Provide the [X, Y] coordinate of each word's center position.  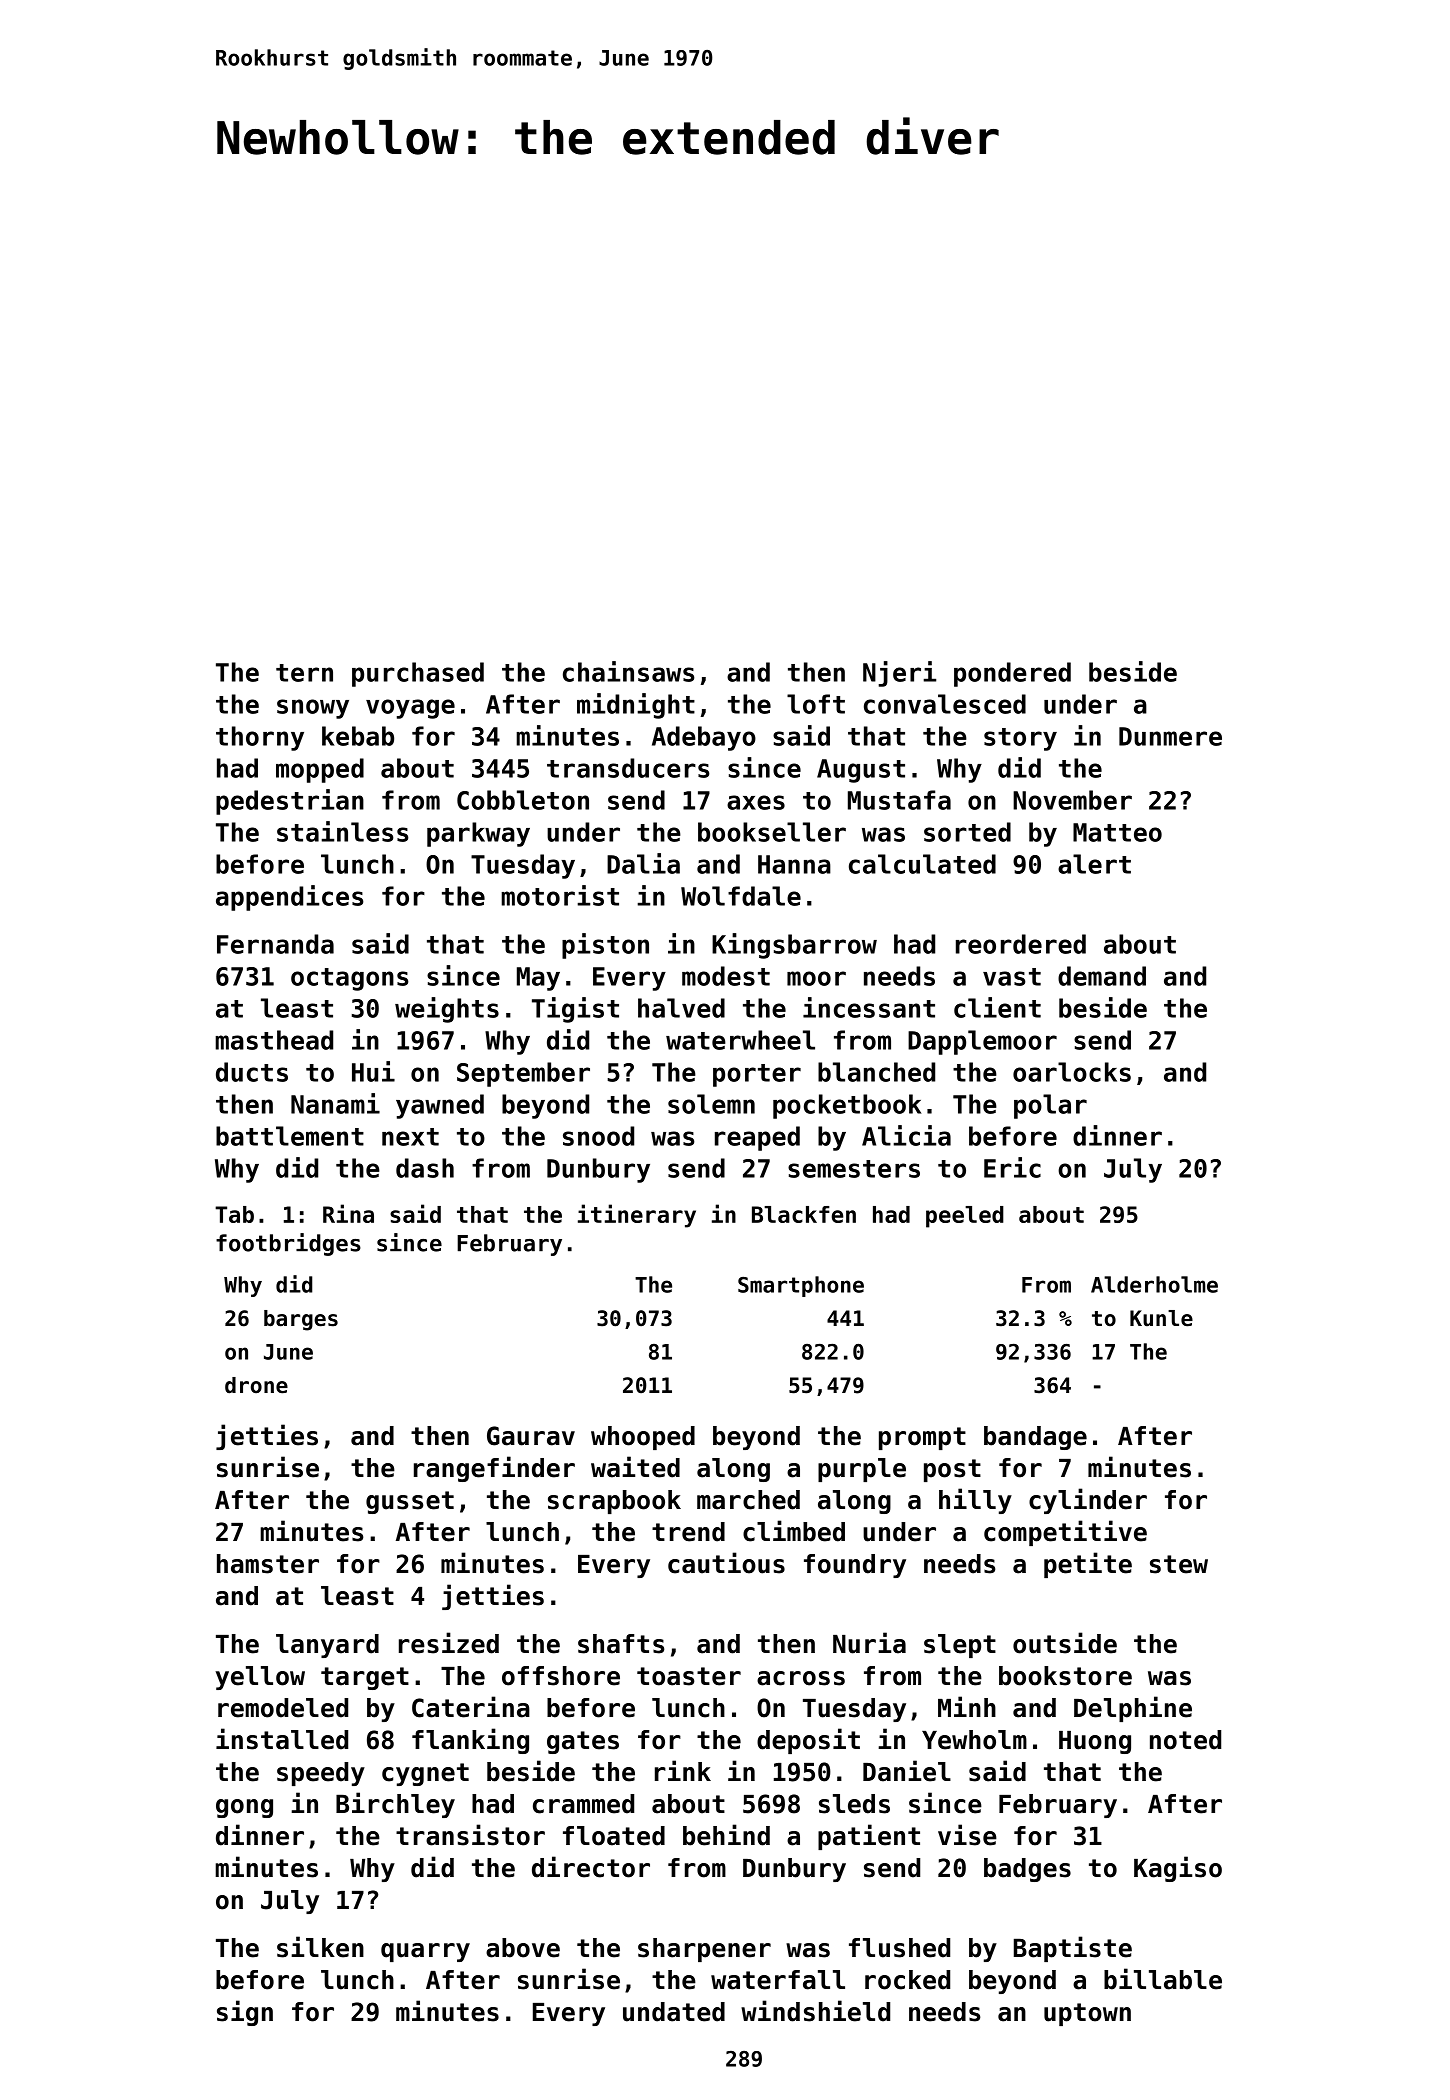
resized [449, 1643]
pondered [1012, 674]
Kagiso [1178, 1869]
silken [320, 1947]
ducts [252, 1072]
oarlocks [1072, 1072]
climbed [794, 1531]
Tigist [575, 1010]
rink [683, 1770]
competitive [1065, 1533]
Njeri [899, 674]
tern [304, 673]
